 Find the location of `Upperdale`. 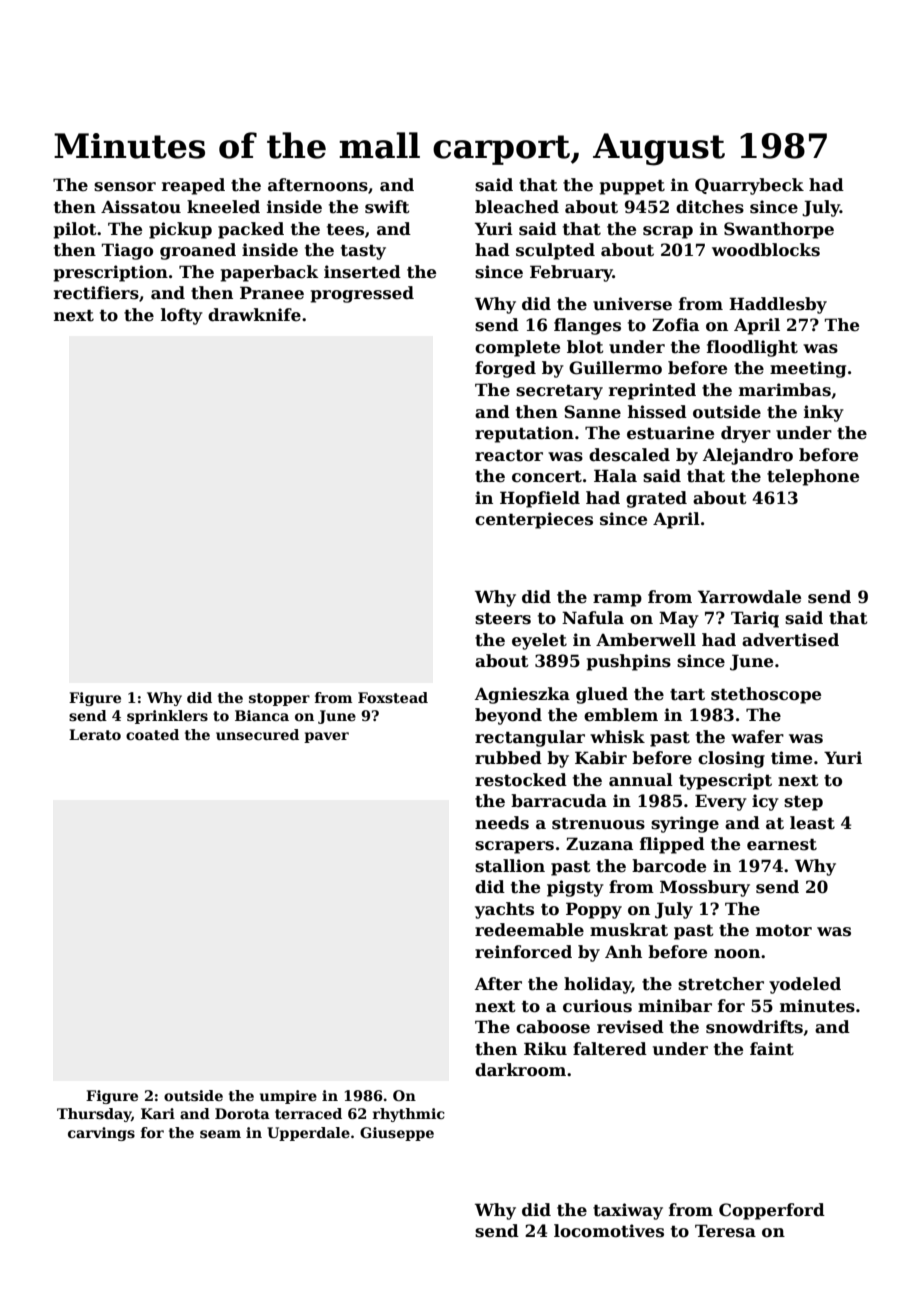

Upperdale is located at coordinates (308, 1134).
